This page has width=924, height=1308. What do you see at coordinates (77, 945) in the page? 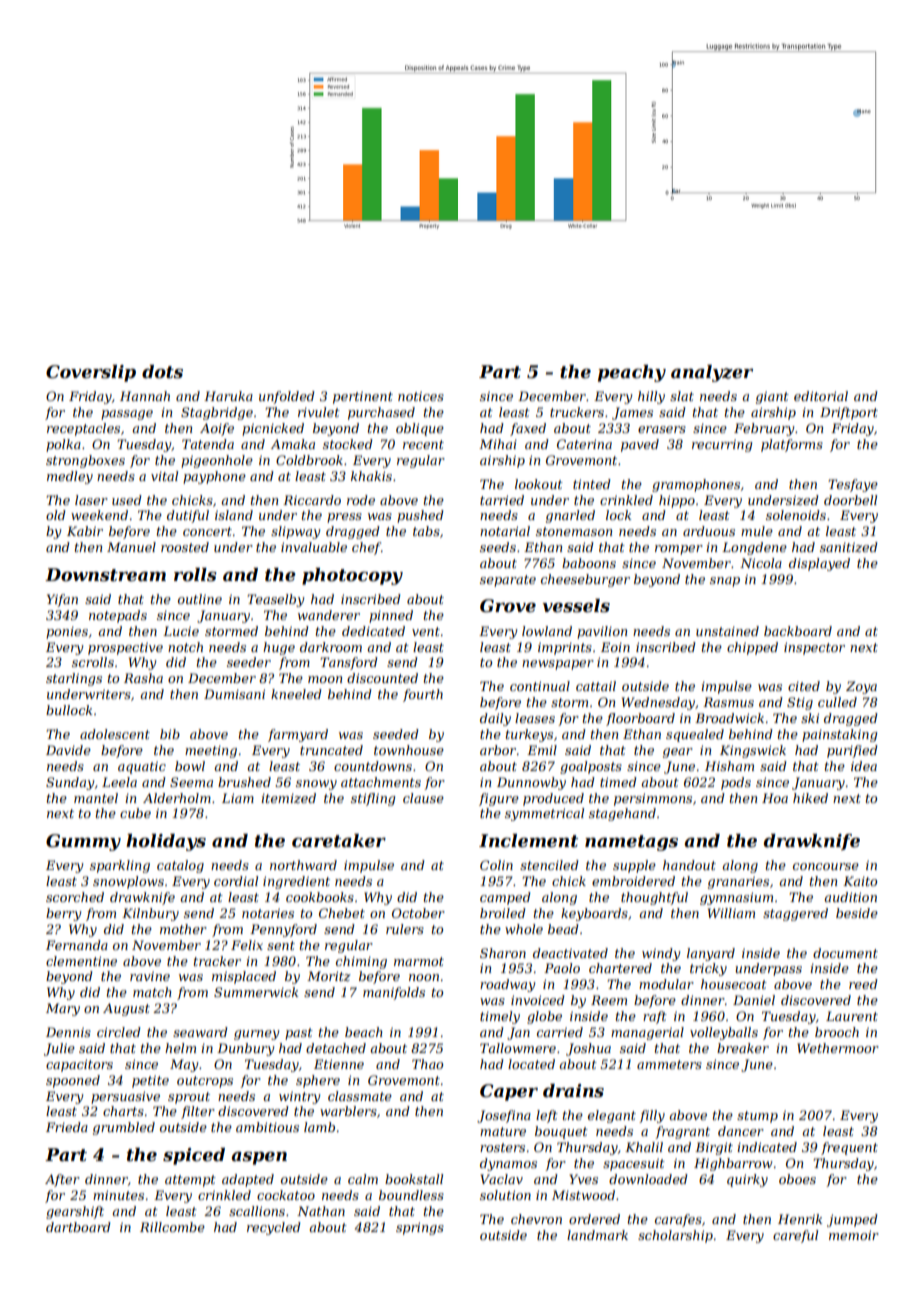
I see `Fernanda` at bounding box center [77, 945].
